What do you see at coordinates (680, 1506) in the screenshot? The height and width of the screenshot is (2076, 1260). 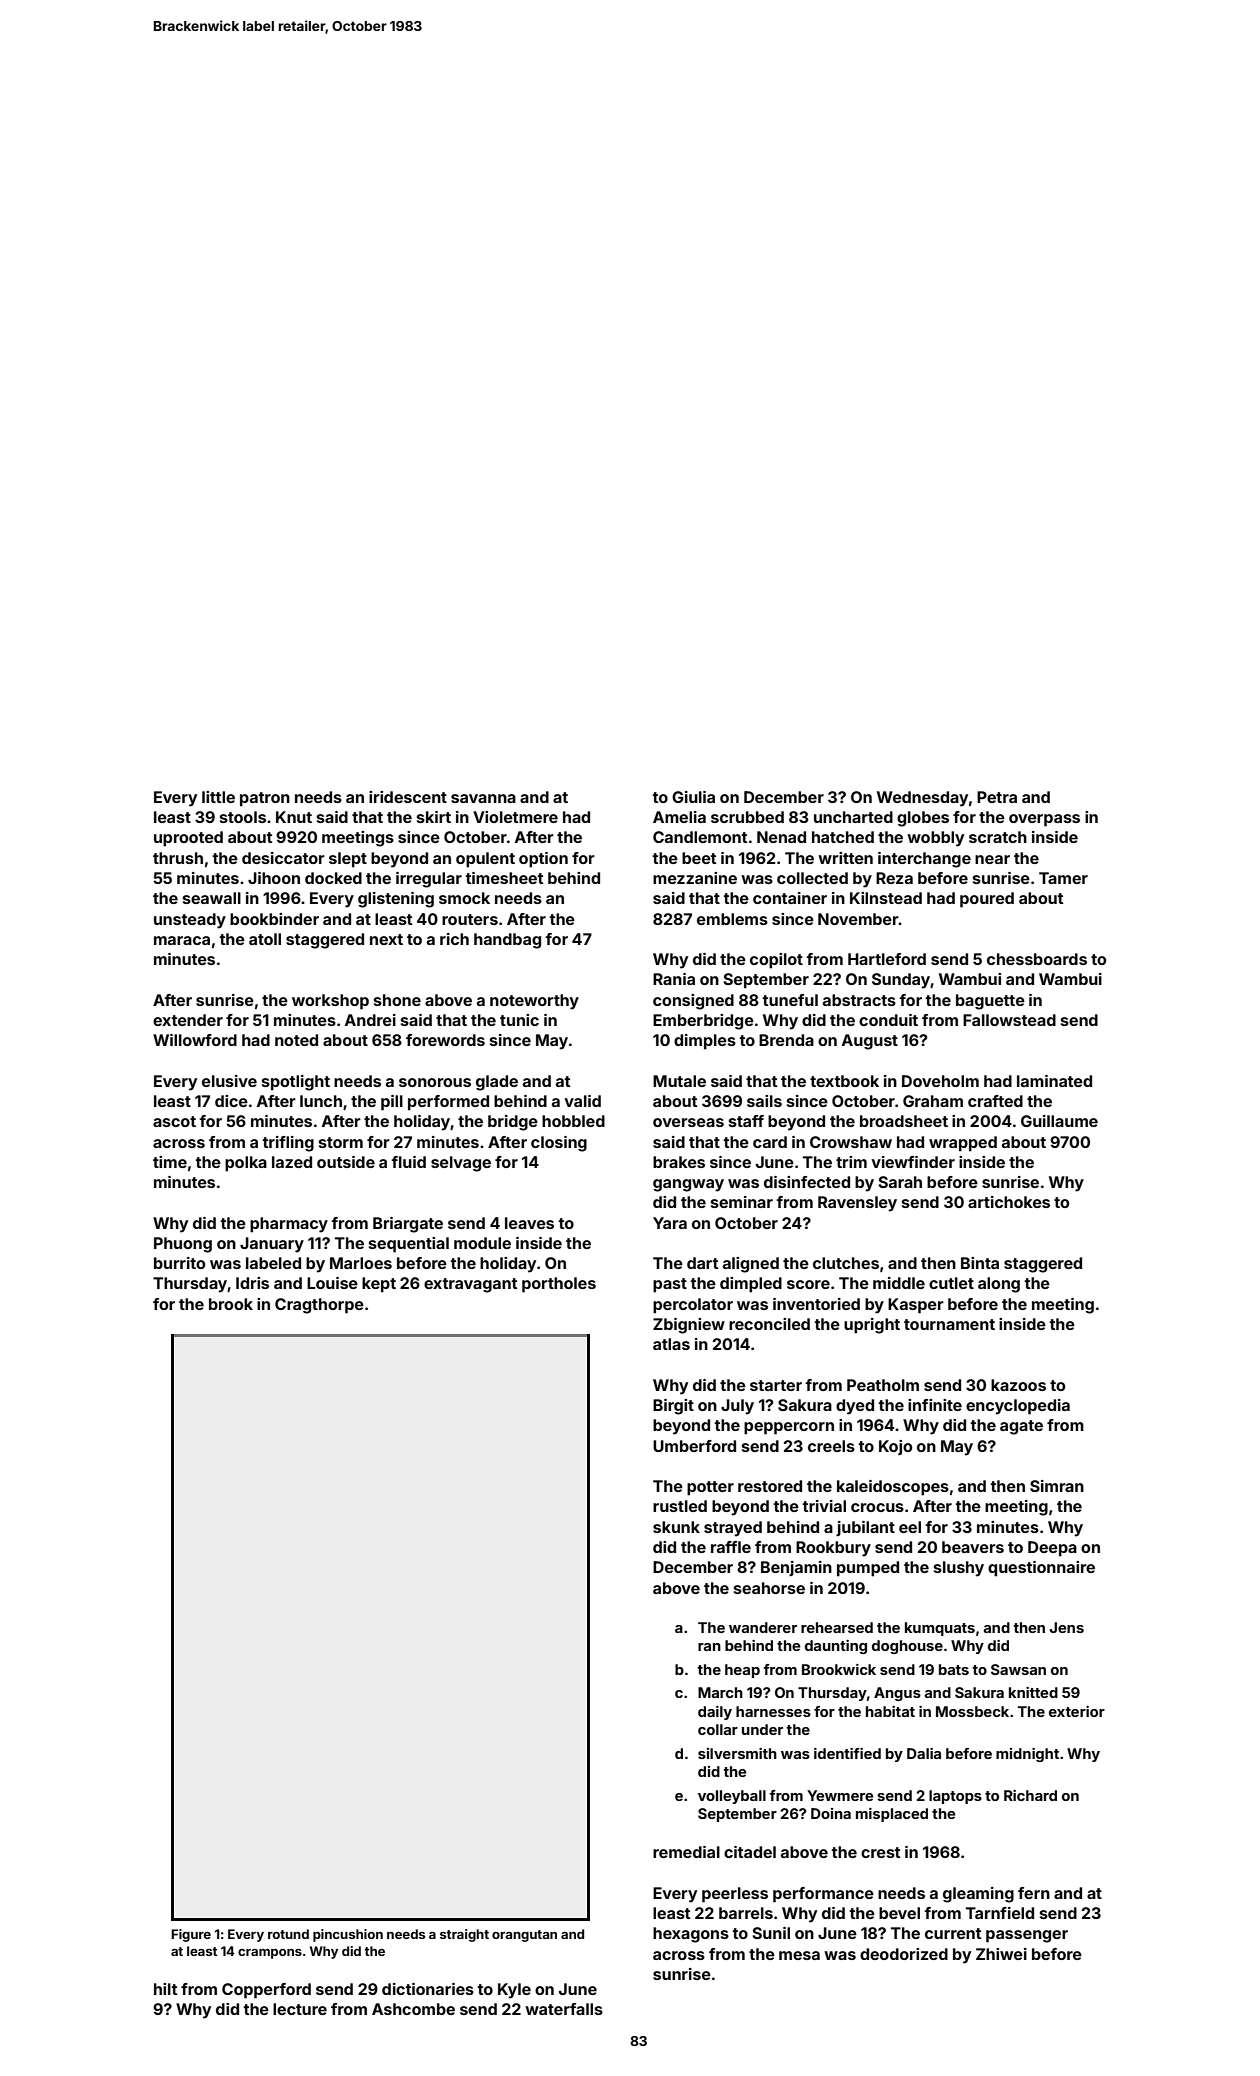 I see `rustled` at bounding box center [680, 1506].
